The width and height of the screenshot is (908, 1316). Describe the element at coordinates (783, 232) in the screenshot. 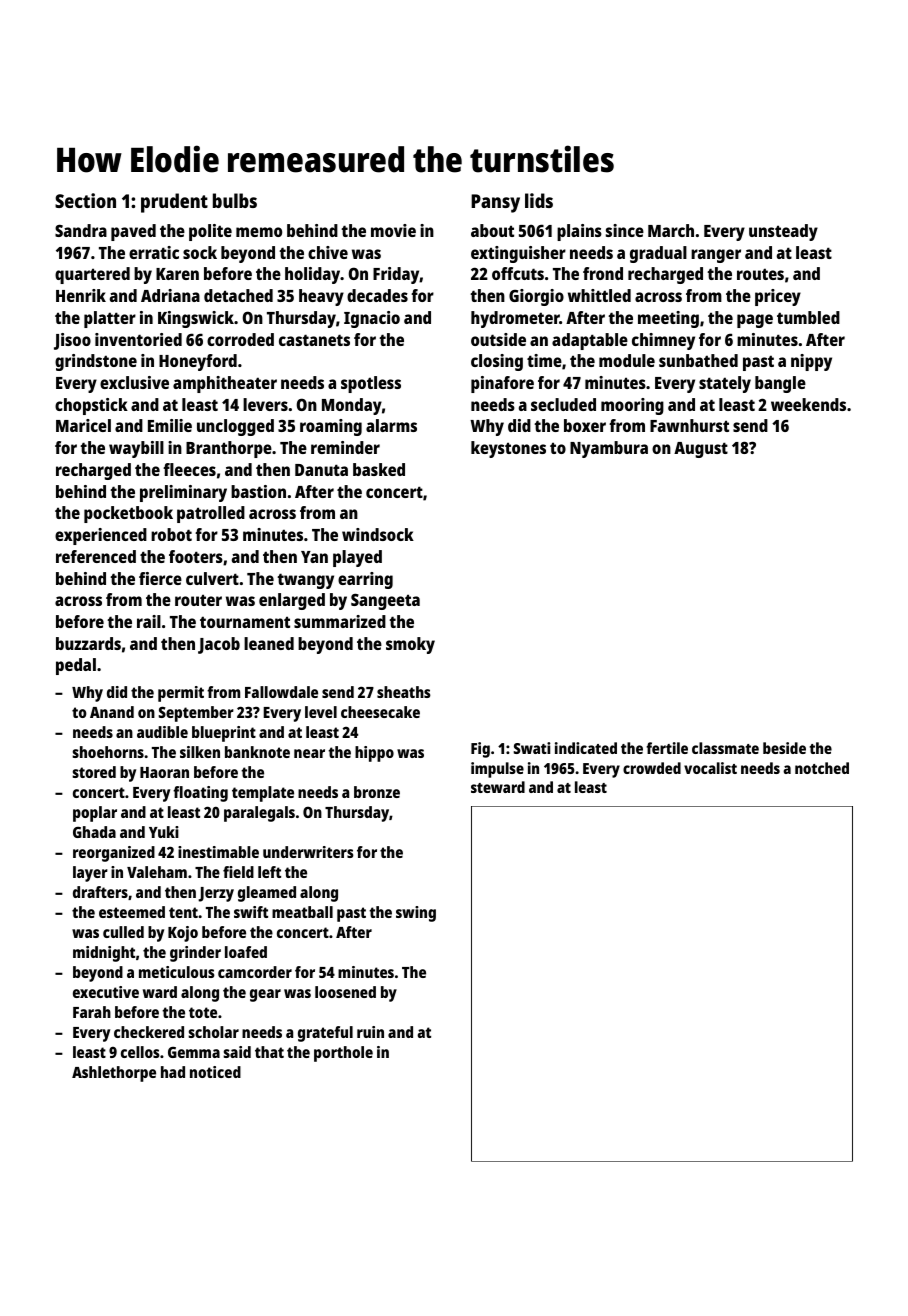

I see `unsteady` at that location.
